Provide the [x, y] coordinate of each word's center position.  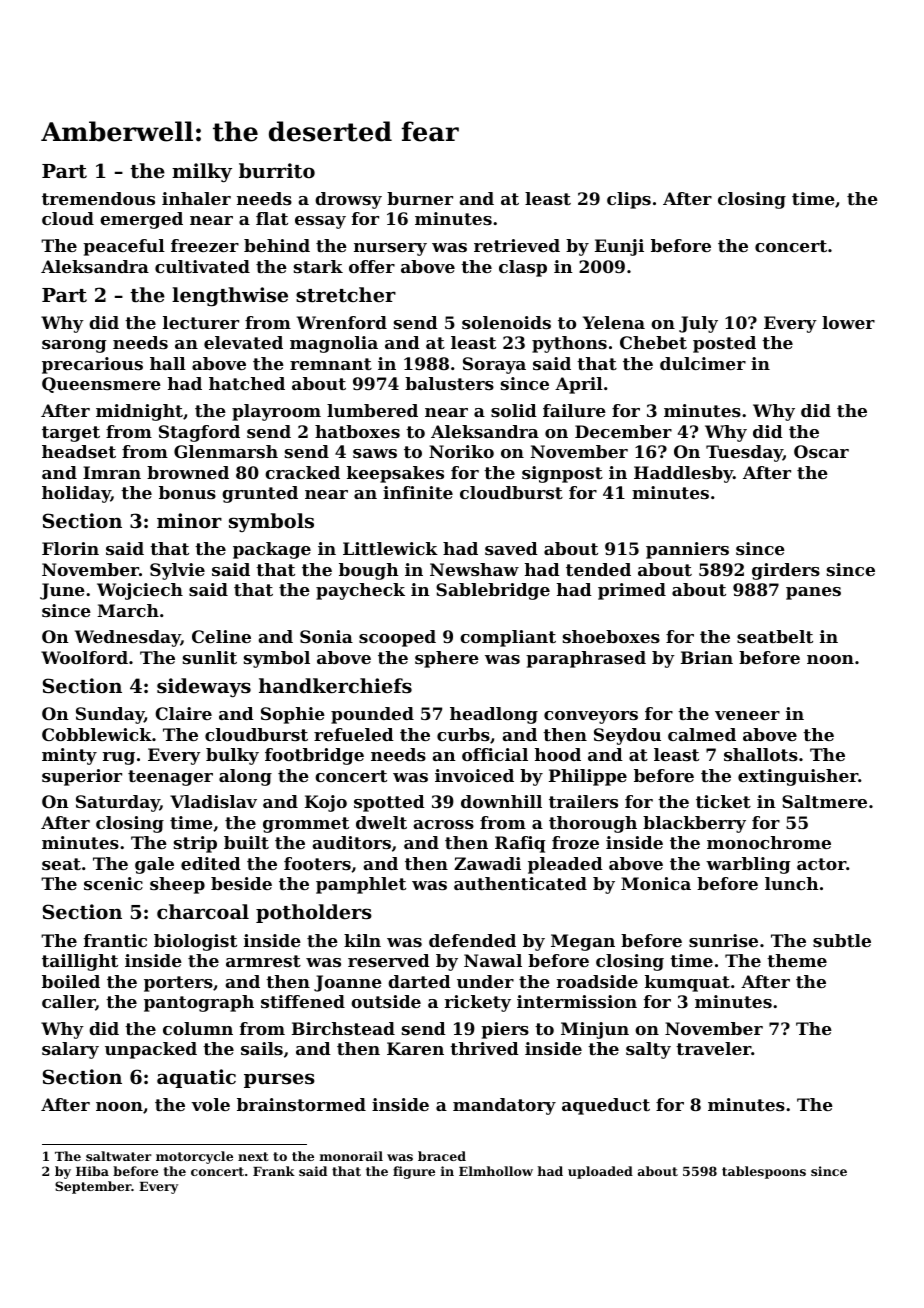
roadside [597, 981]
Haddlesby [683, 474]
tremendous [98, 198]
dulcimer [703, 363]
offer [372, 266]
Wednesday [128, 638]
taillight [80, 962]
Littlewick [390, 548]
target [71, 434]
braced [442, 1156]
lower [848, 322]
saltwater [119, 1156]
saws [375, 453]
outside [386, 1001]
